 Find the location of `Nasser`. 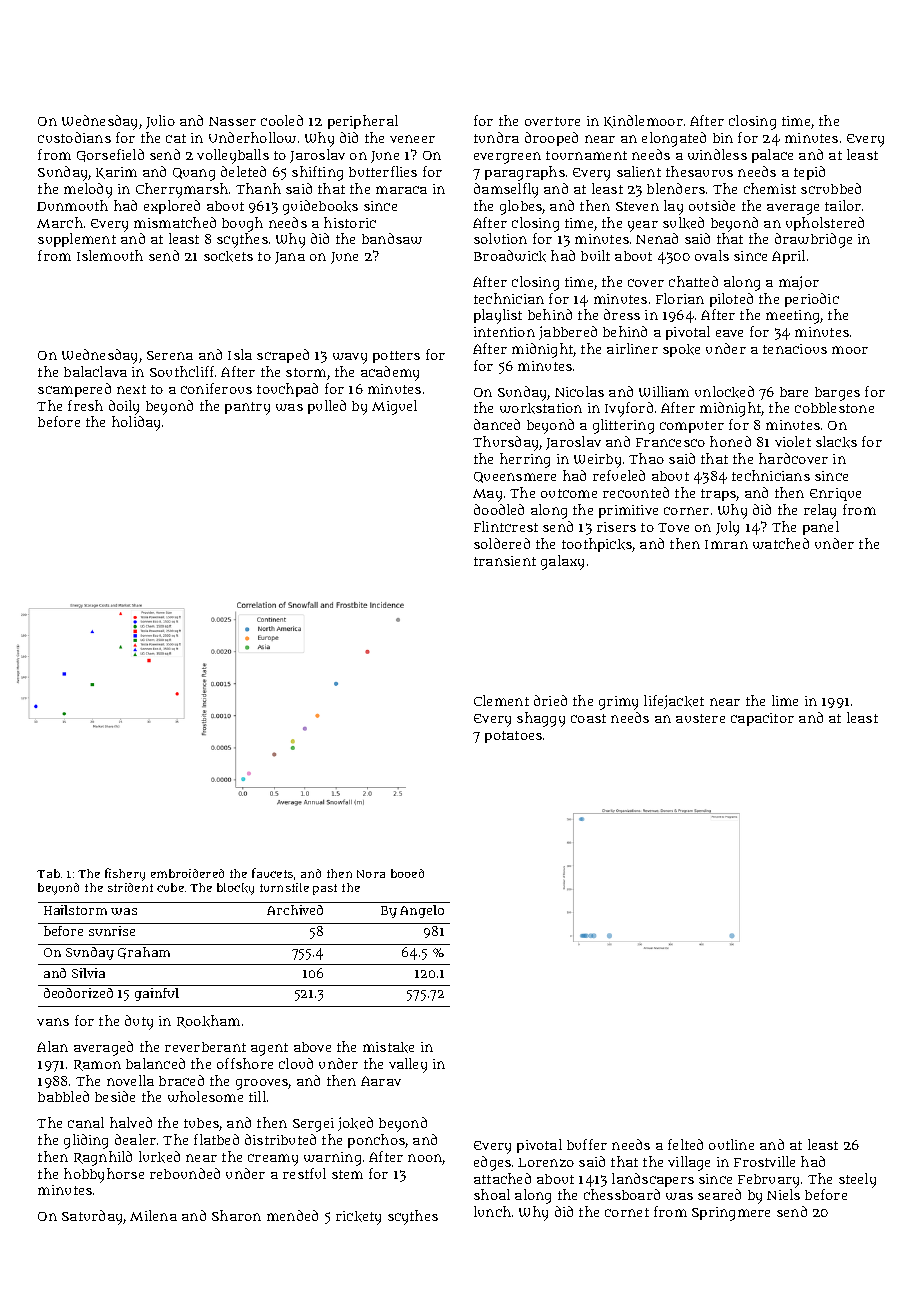

Nasser is located at coordinates (232, 121).
